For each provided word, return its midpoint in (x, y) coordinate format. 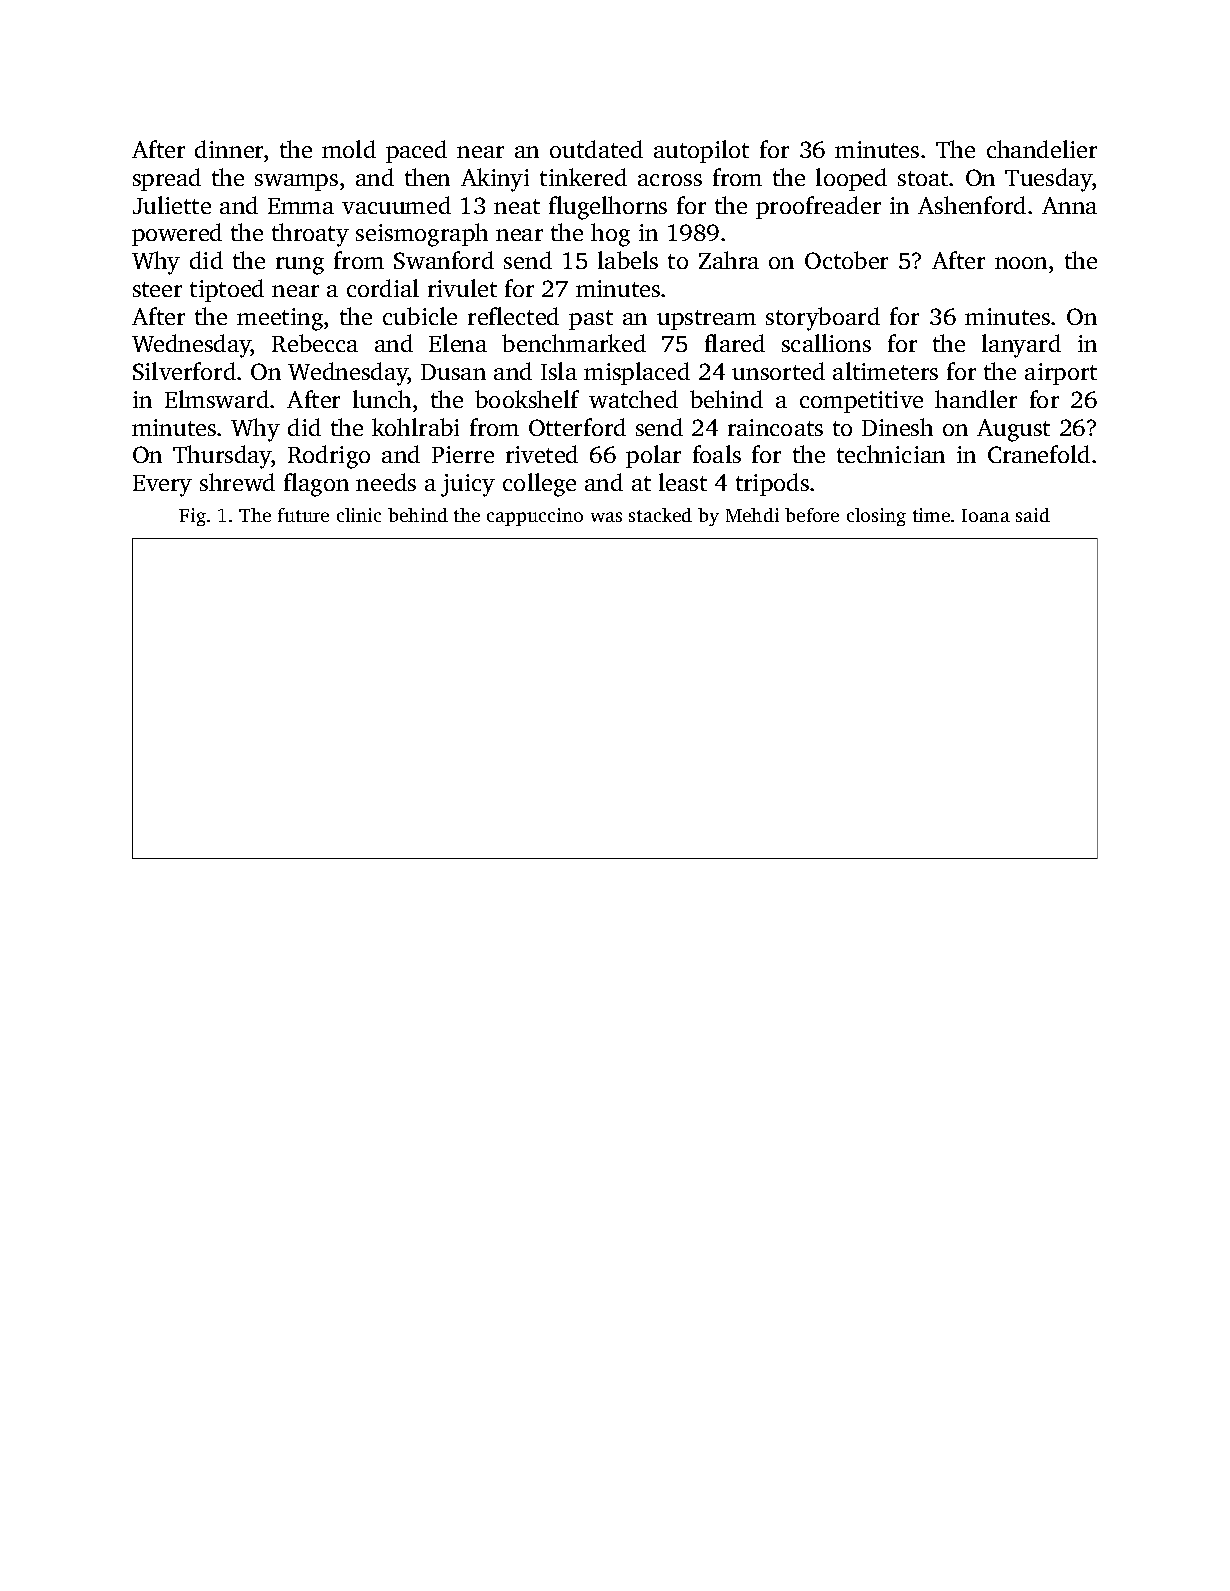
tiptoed (227, 290)
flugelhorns (608, 208)
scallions (826, 343)
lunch (382, 399)
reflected (513, 316)
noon (1021, 263)
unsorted (778, 371)
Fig (192, 517)
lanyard (1021, 346)
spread (167, 179)
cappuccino (535, 517)
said (1033, 515)
